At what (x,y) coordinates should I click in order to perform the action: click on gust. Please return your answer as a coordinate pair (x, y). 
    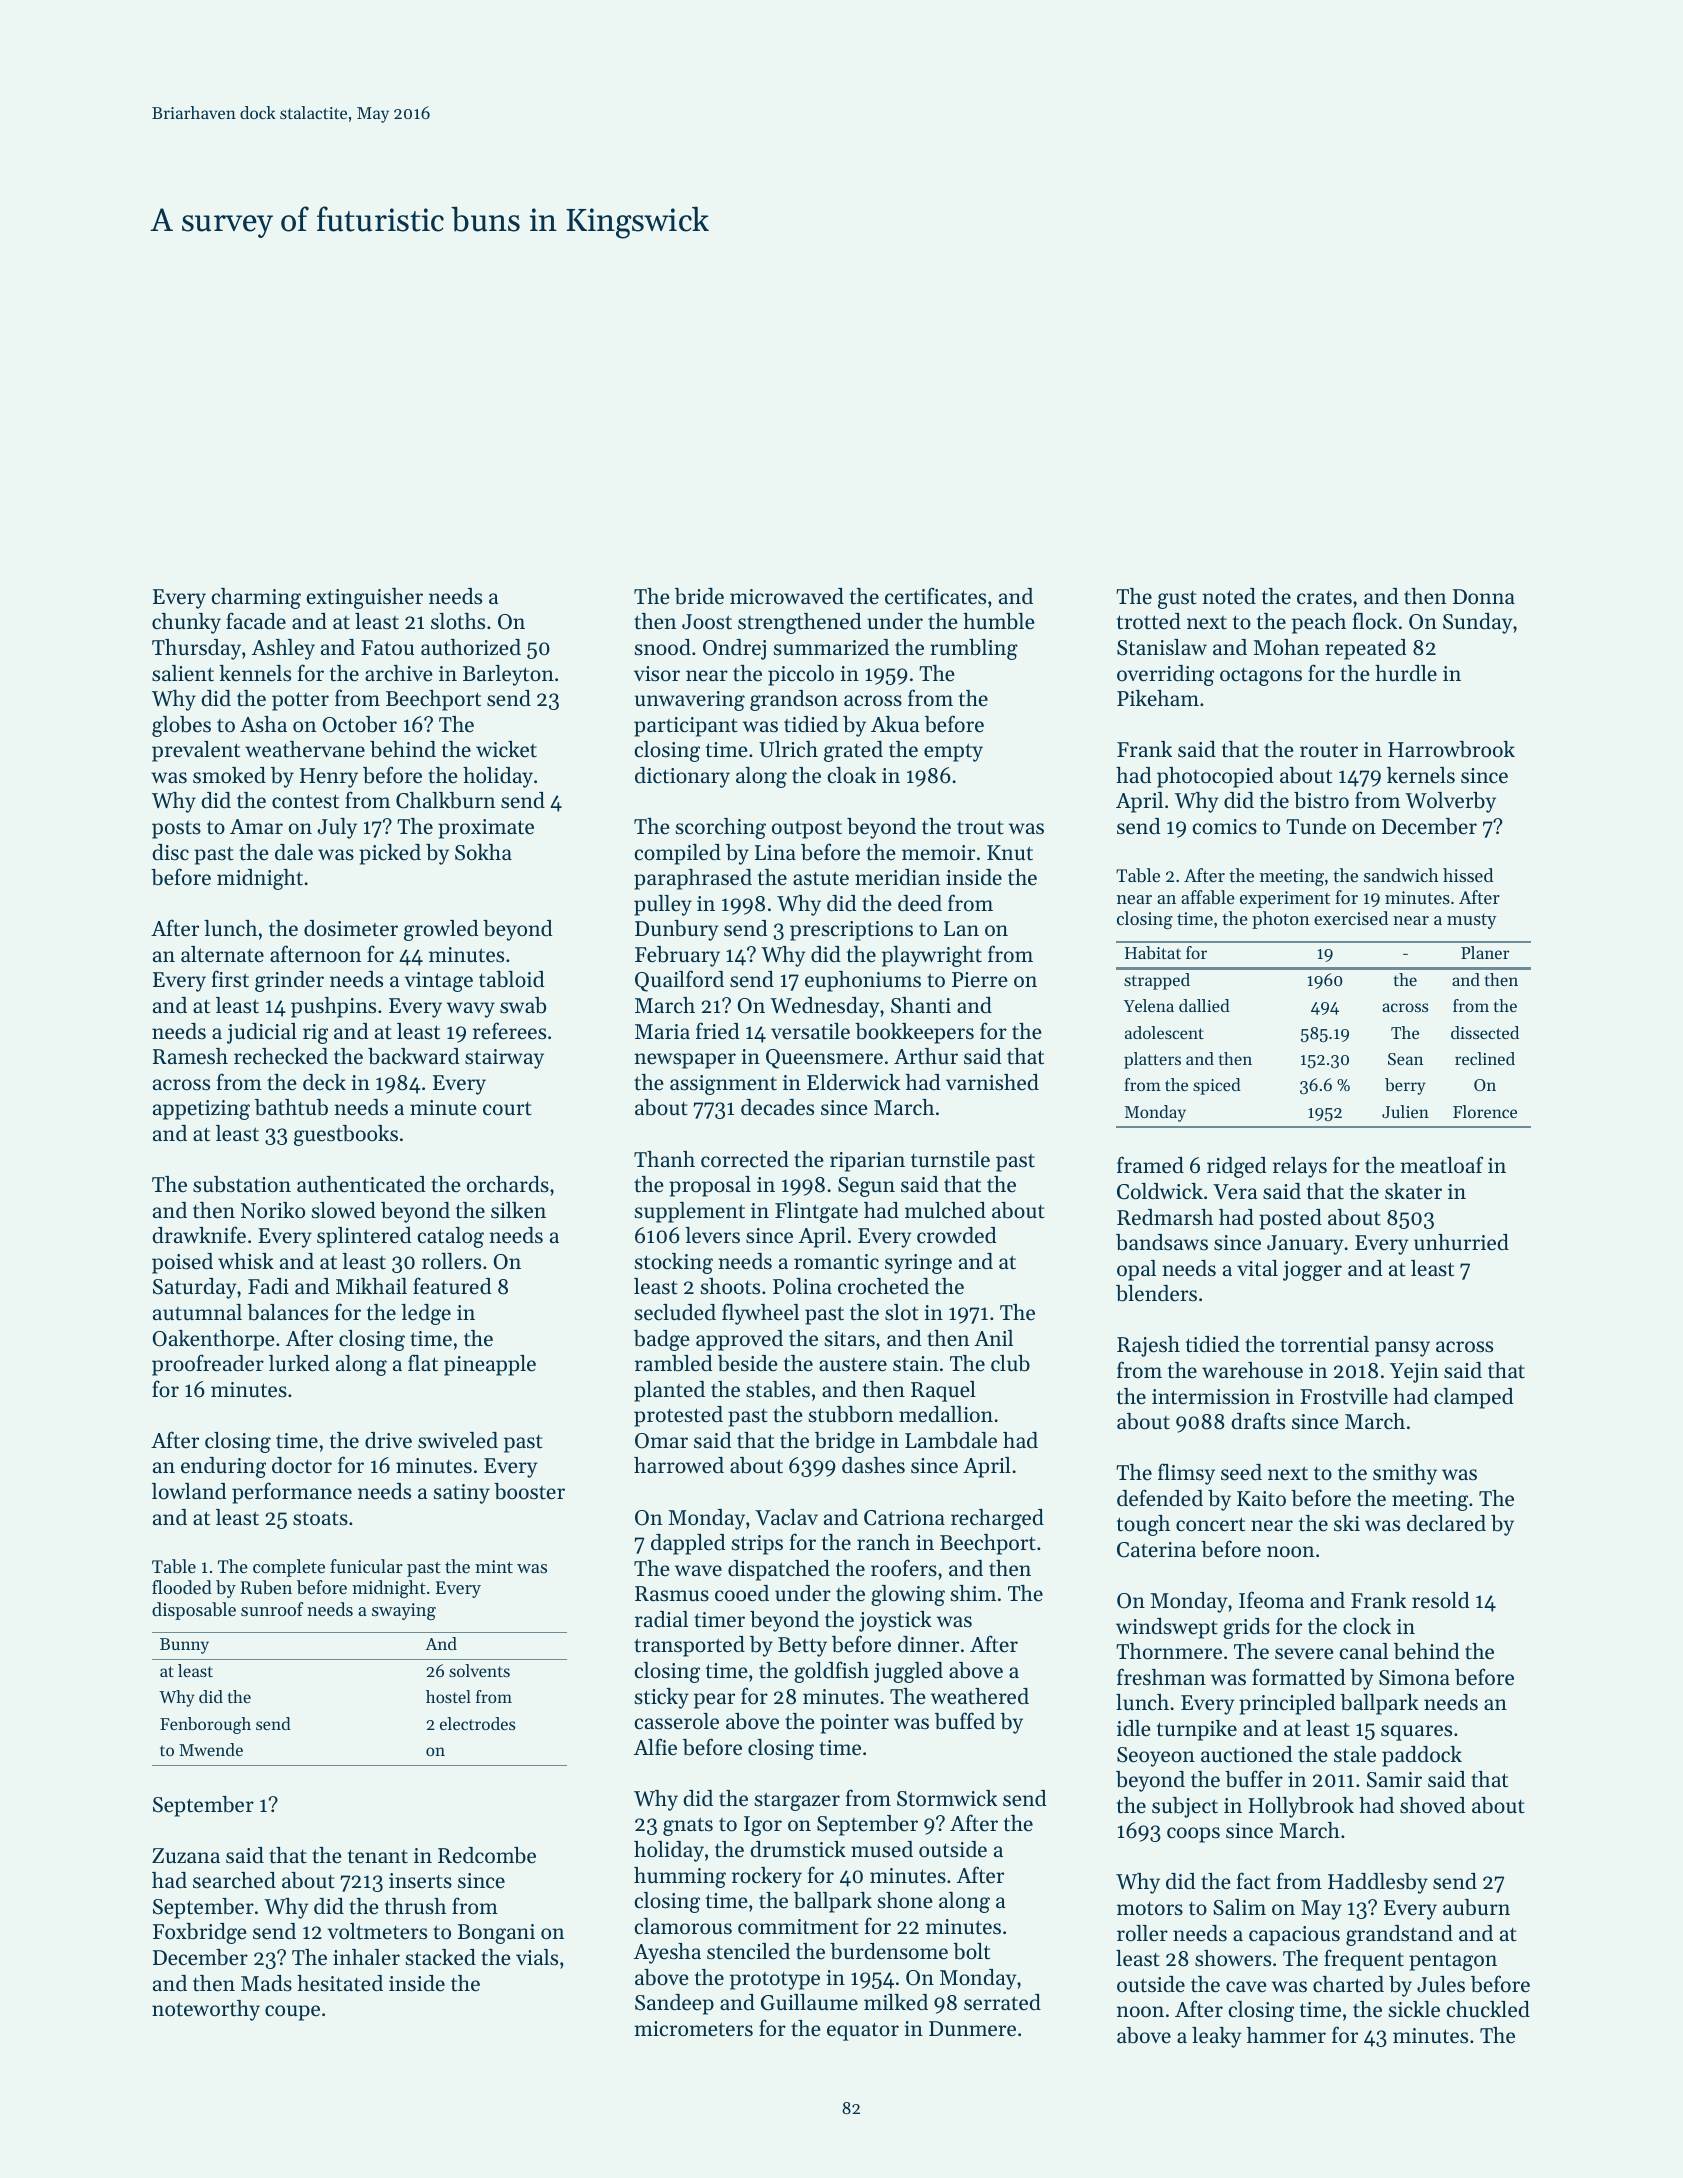
    Looking at the image, I should click on (1177, 600).
